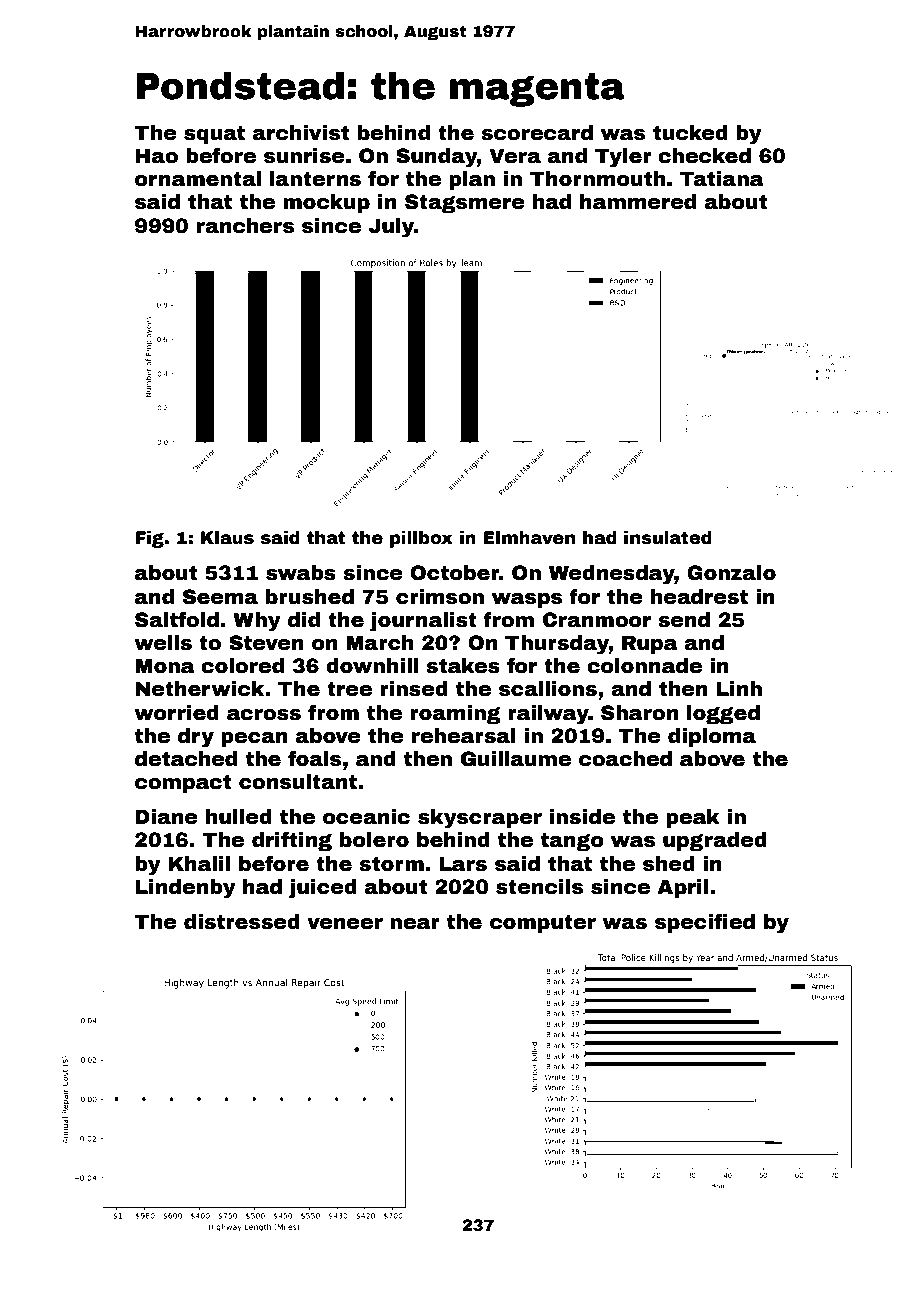  I want to click on Sharon, so click(639, 713).
